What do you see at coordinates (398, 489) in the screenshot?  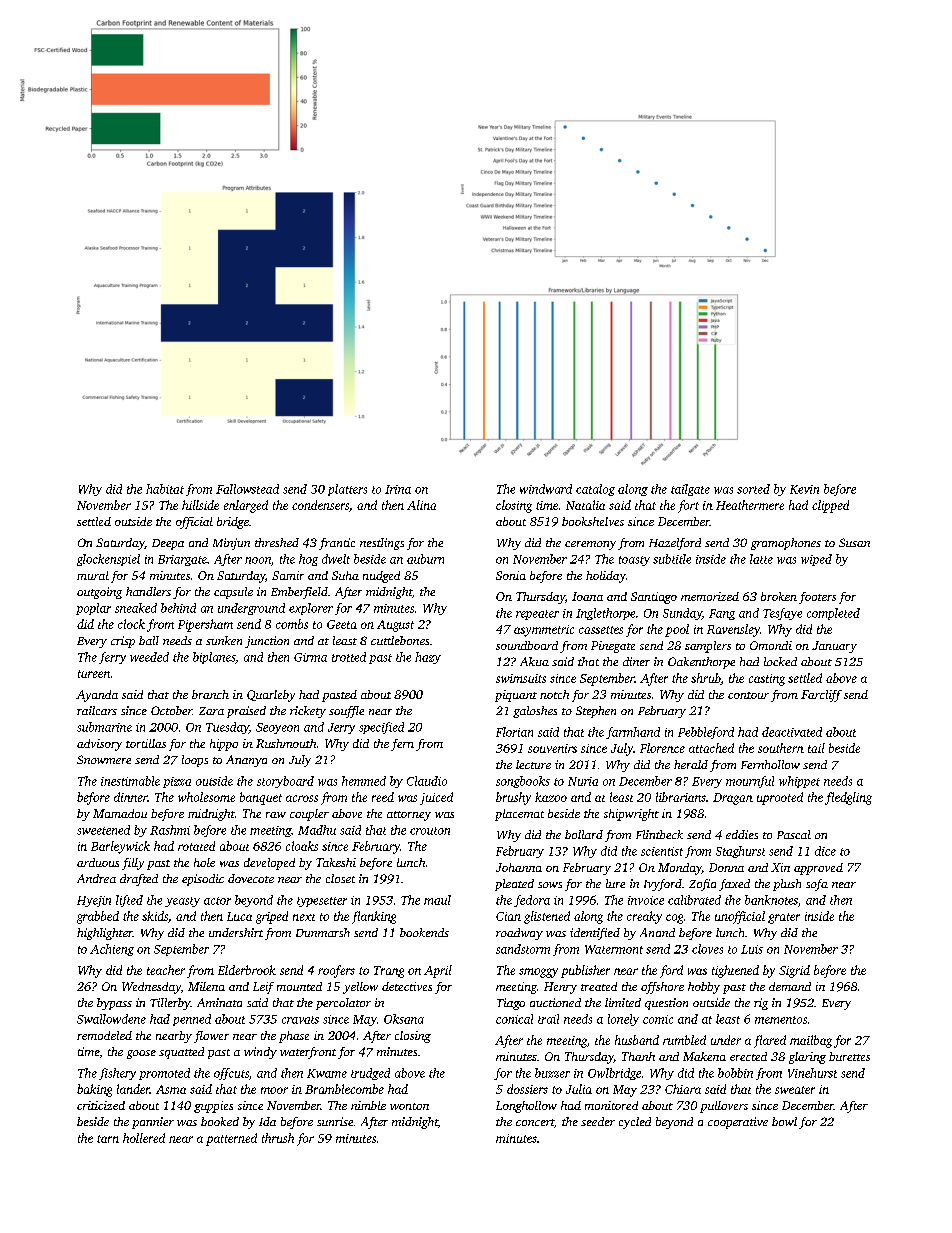 I see `Irina` at bounding box center [398, 489].
